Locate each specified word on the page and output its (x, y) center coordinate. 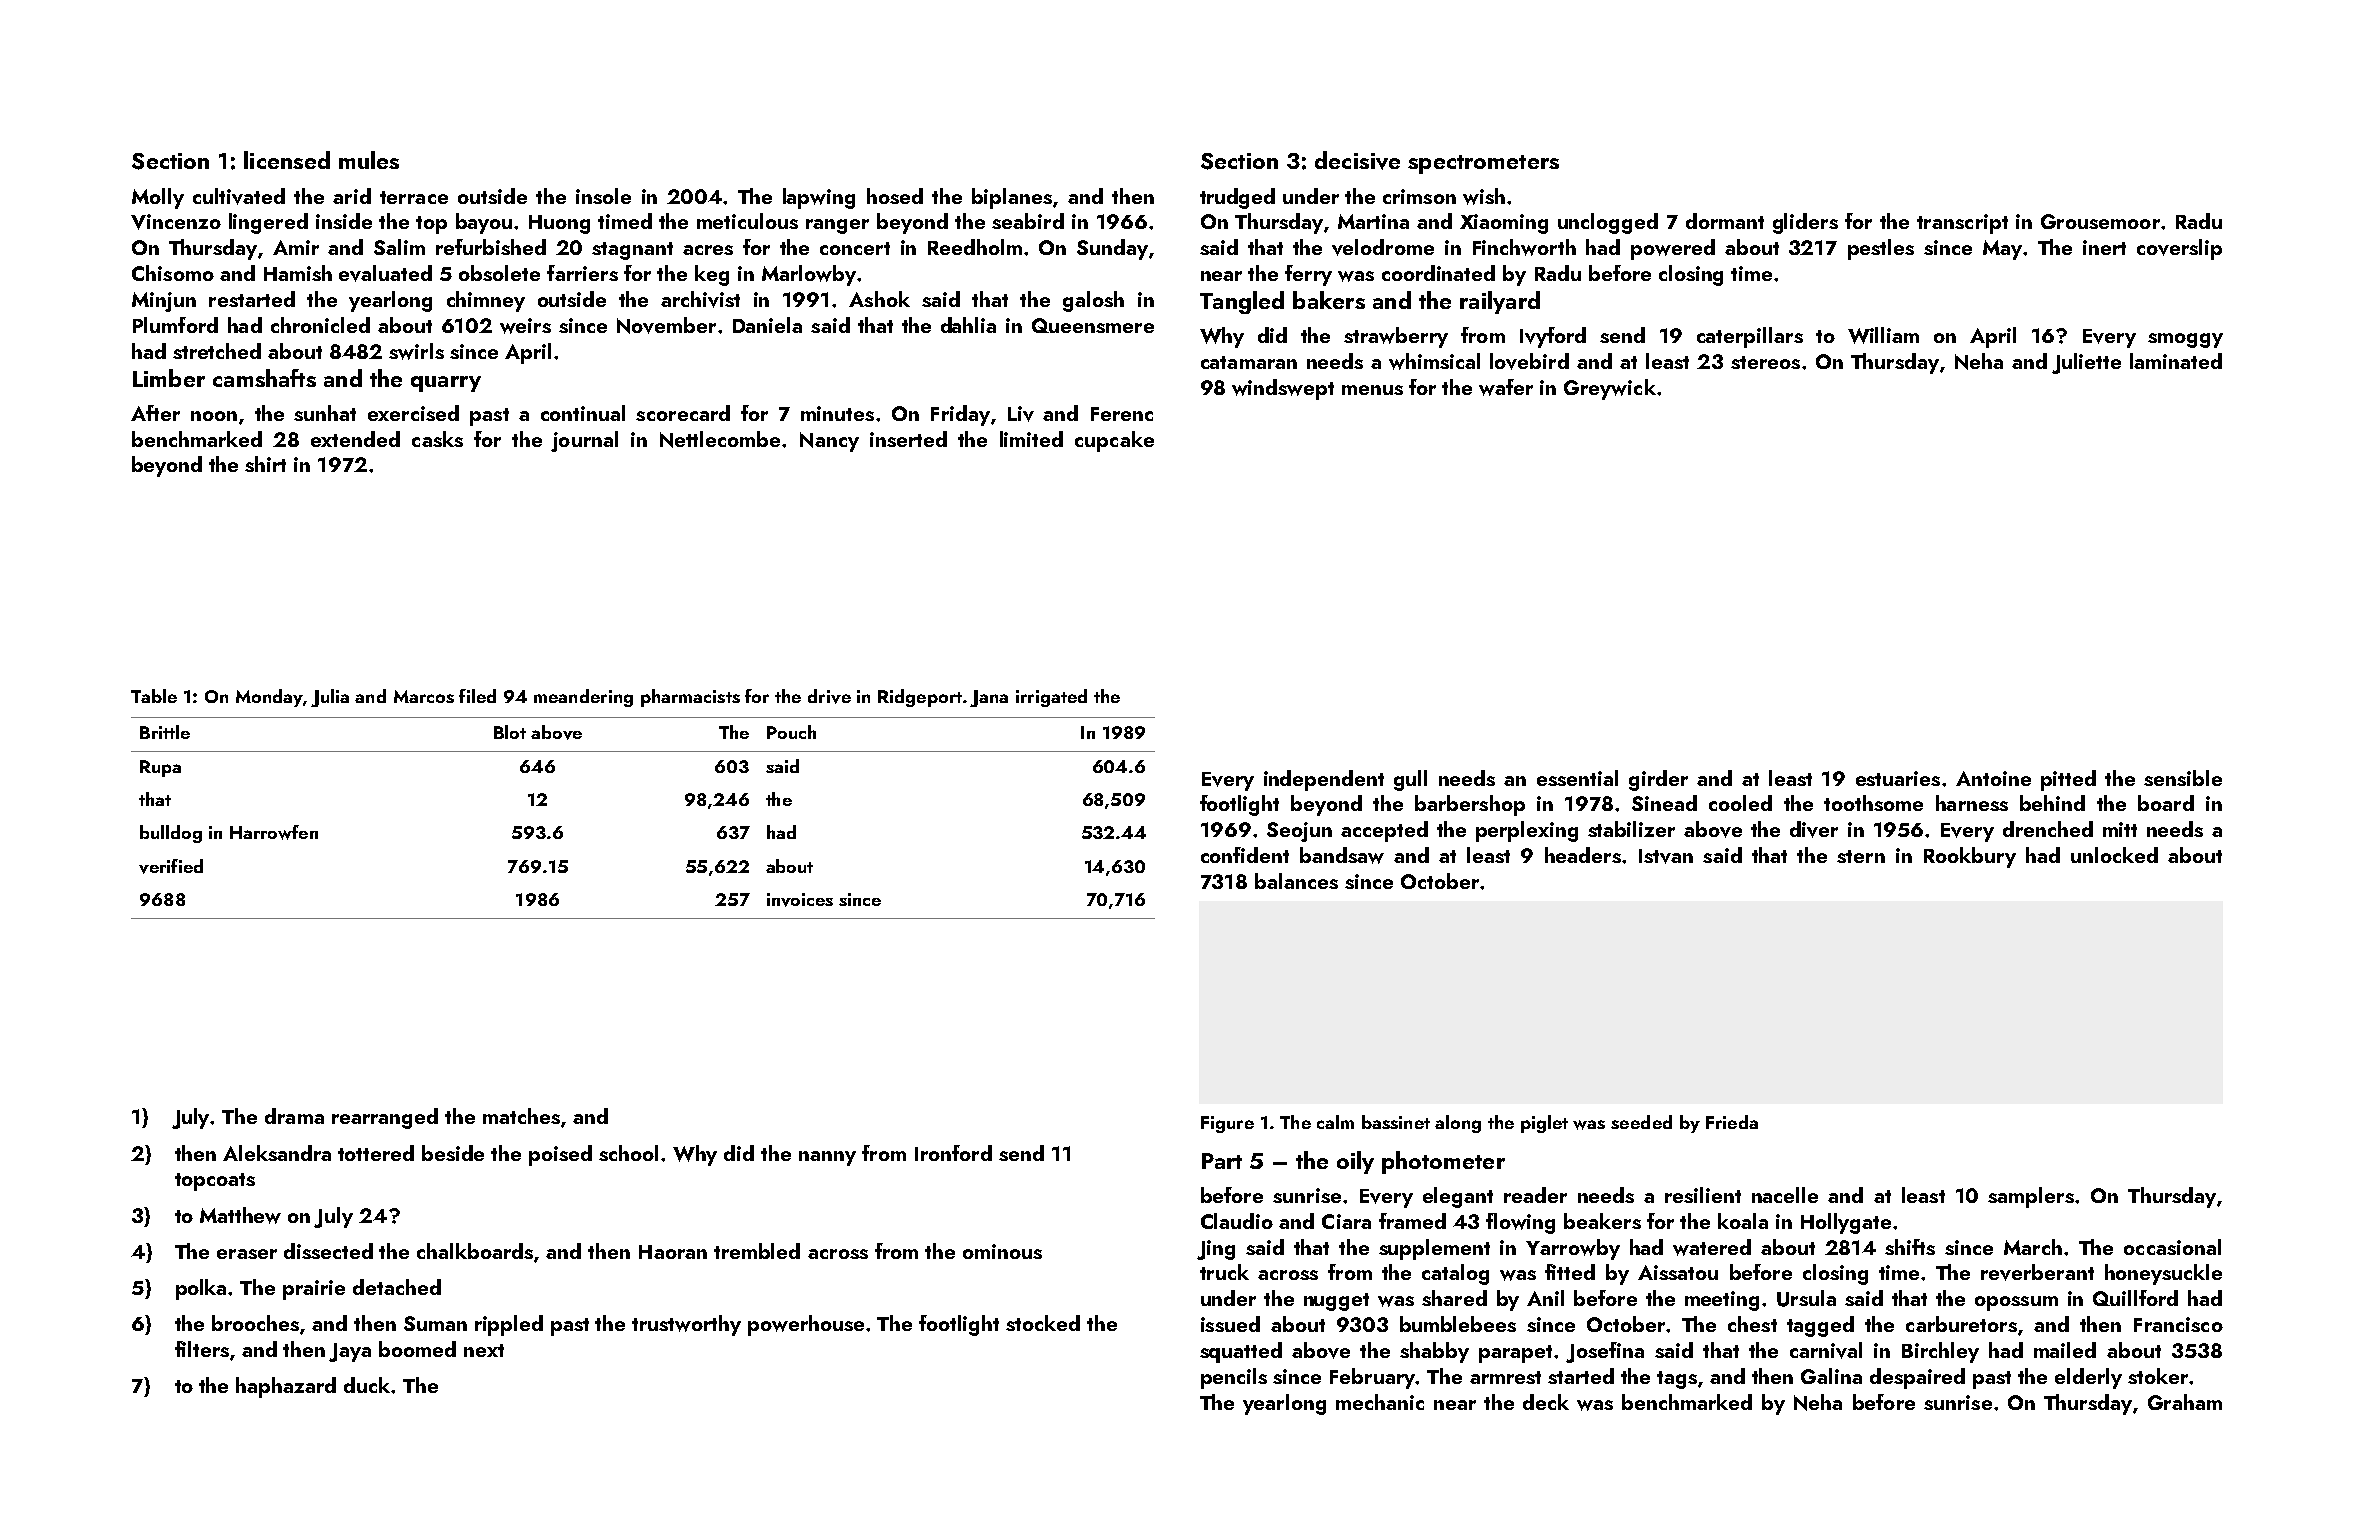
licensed (287, 160)
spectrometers (1483, 164)
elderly (2088, 1378)
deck (1546, 1402)
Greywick (1610, 389)
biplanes (1012, 198)
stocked (1043, 1323)
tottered (376, 1153)
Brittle (165, 732)
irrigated (1051, 698)
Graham (2185, 1402)
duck (367, 1385)
